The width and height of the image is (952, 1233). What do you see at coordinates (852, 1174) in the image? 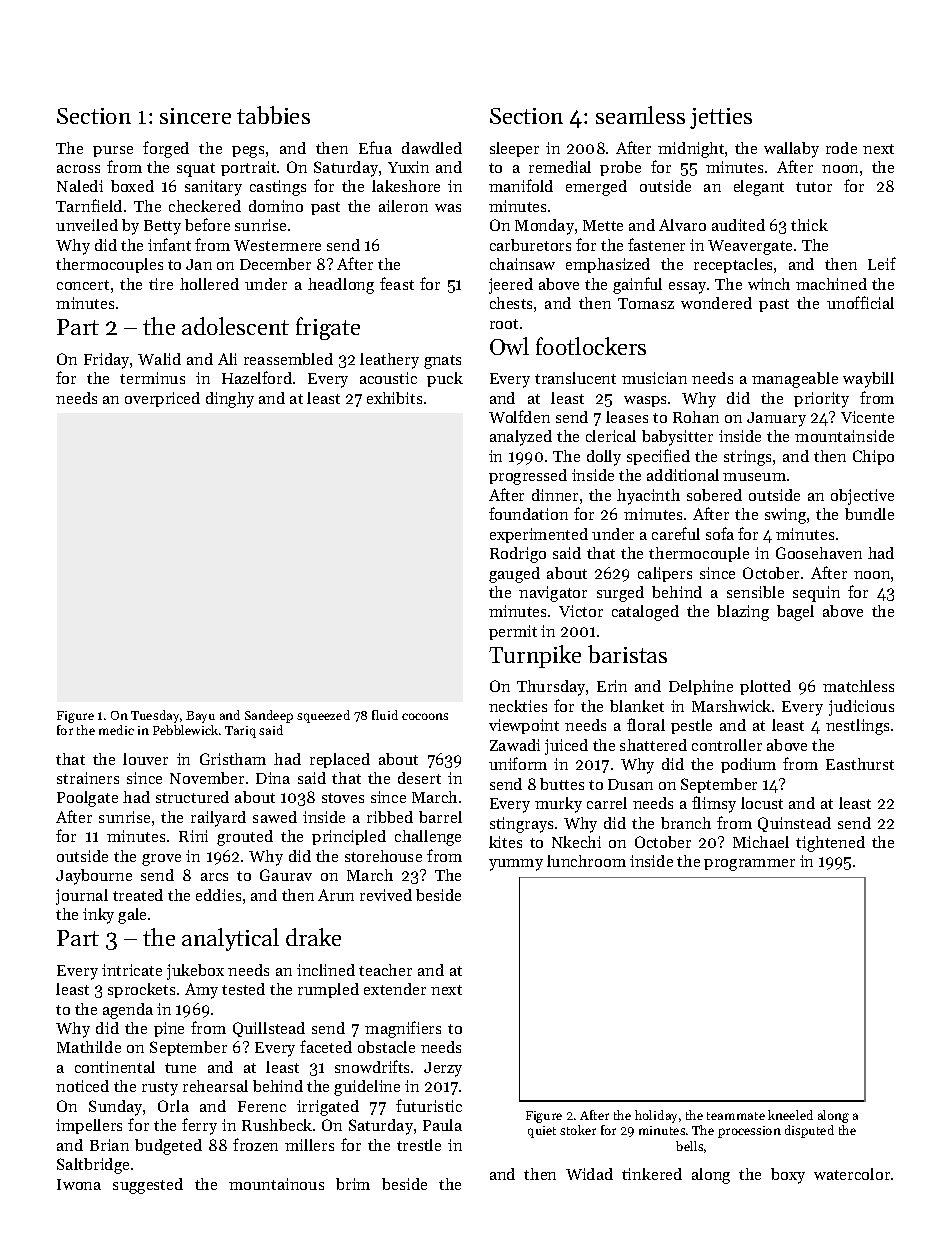
I see `watercolor` at bounding box center [852, 1174].
